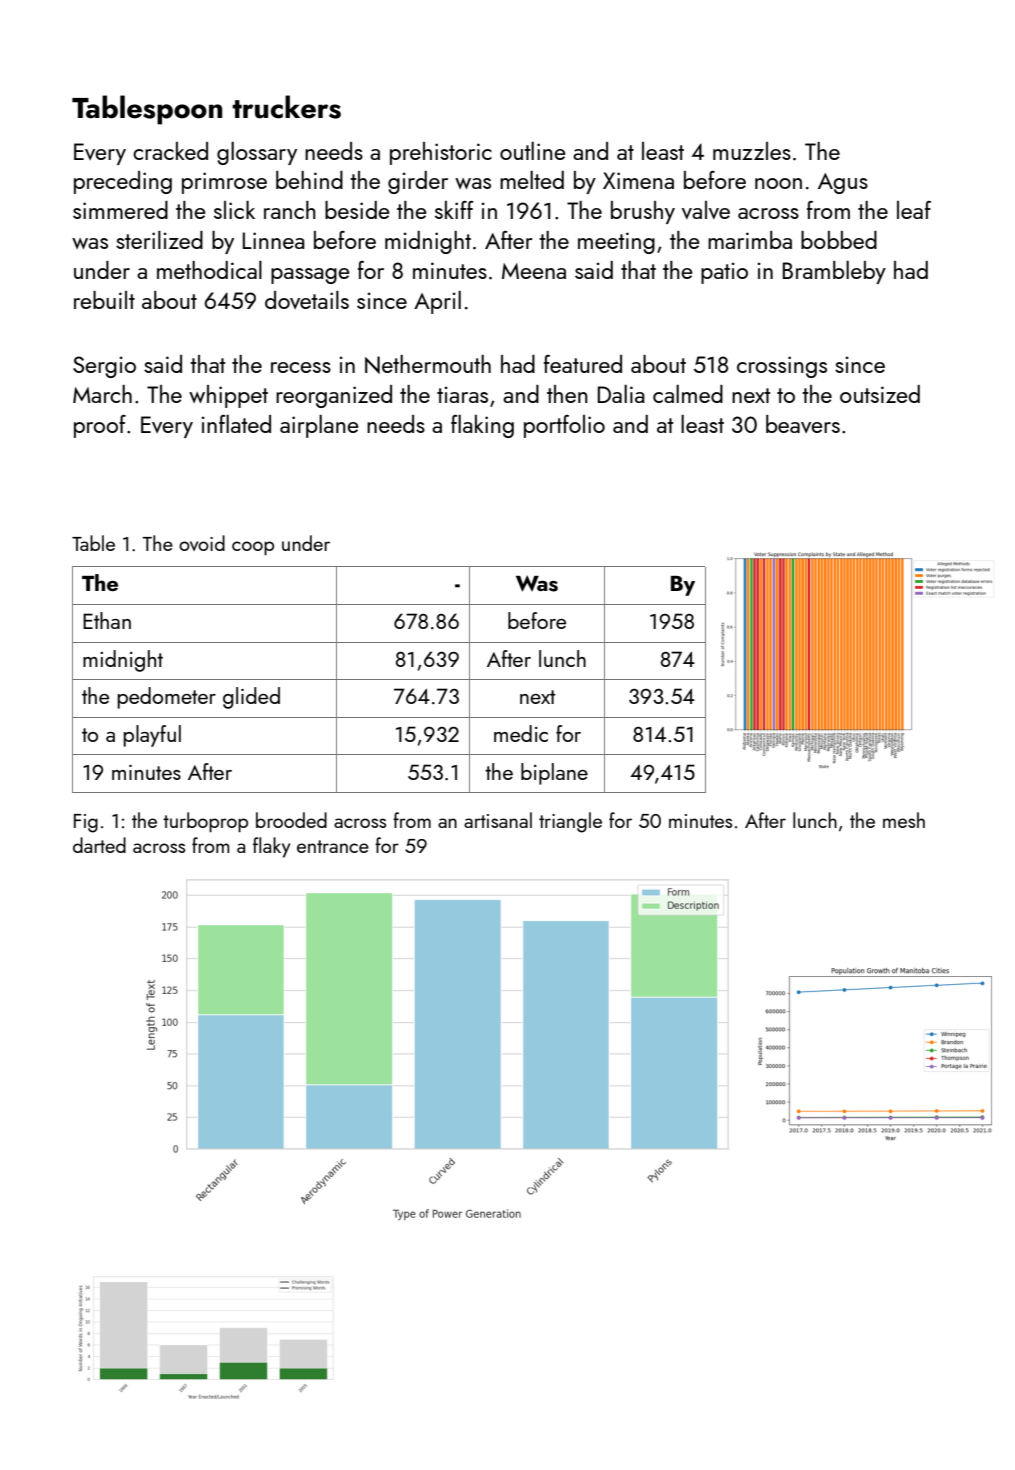 Image resolution: width=1015 pixels, height=1470 pixels. What do you see at coordinates (570, 822) in the screenshot?
I see `triangle` at bounding box center [570, 822].
